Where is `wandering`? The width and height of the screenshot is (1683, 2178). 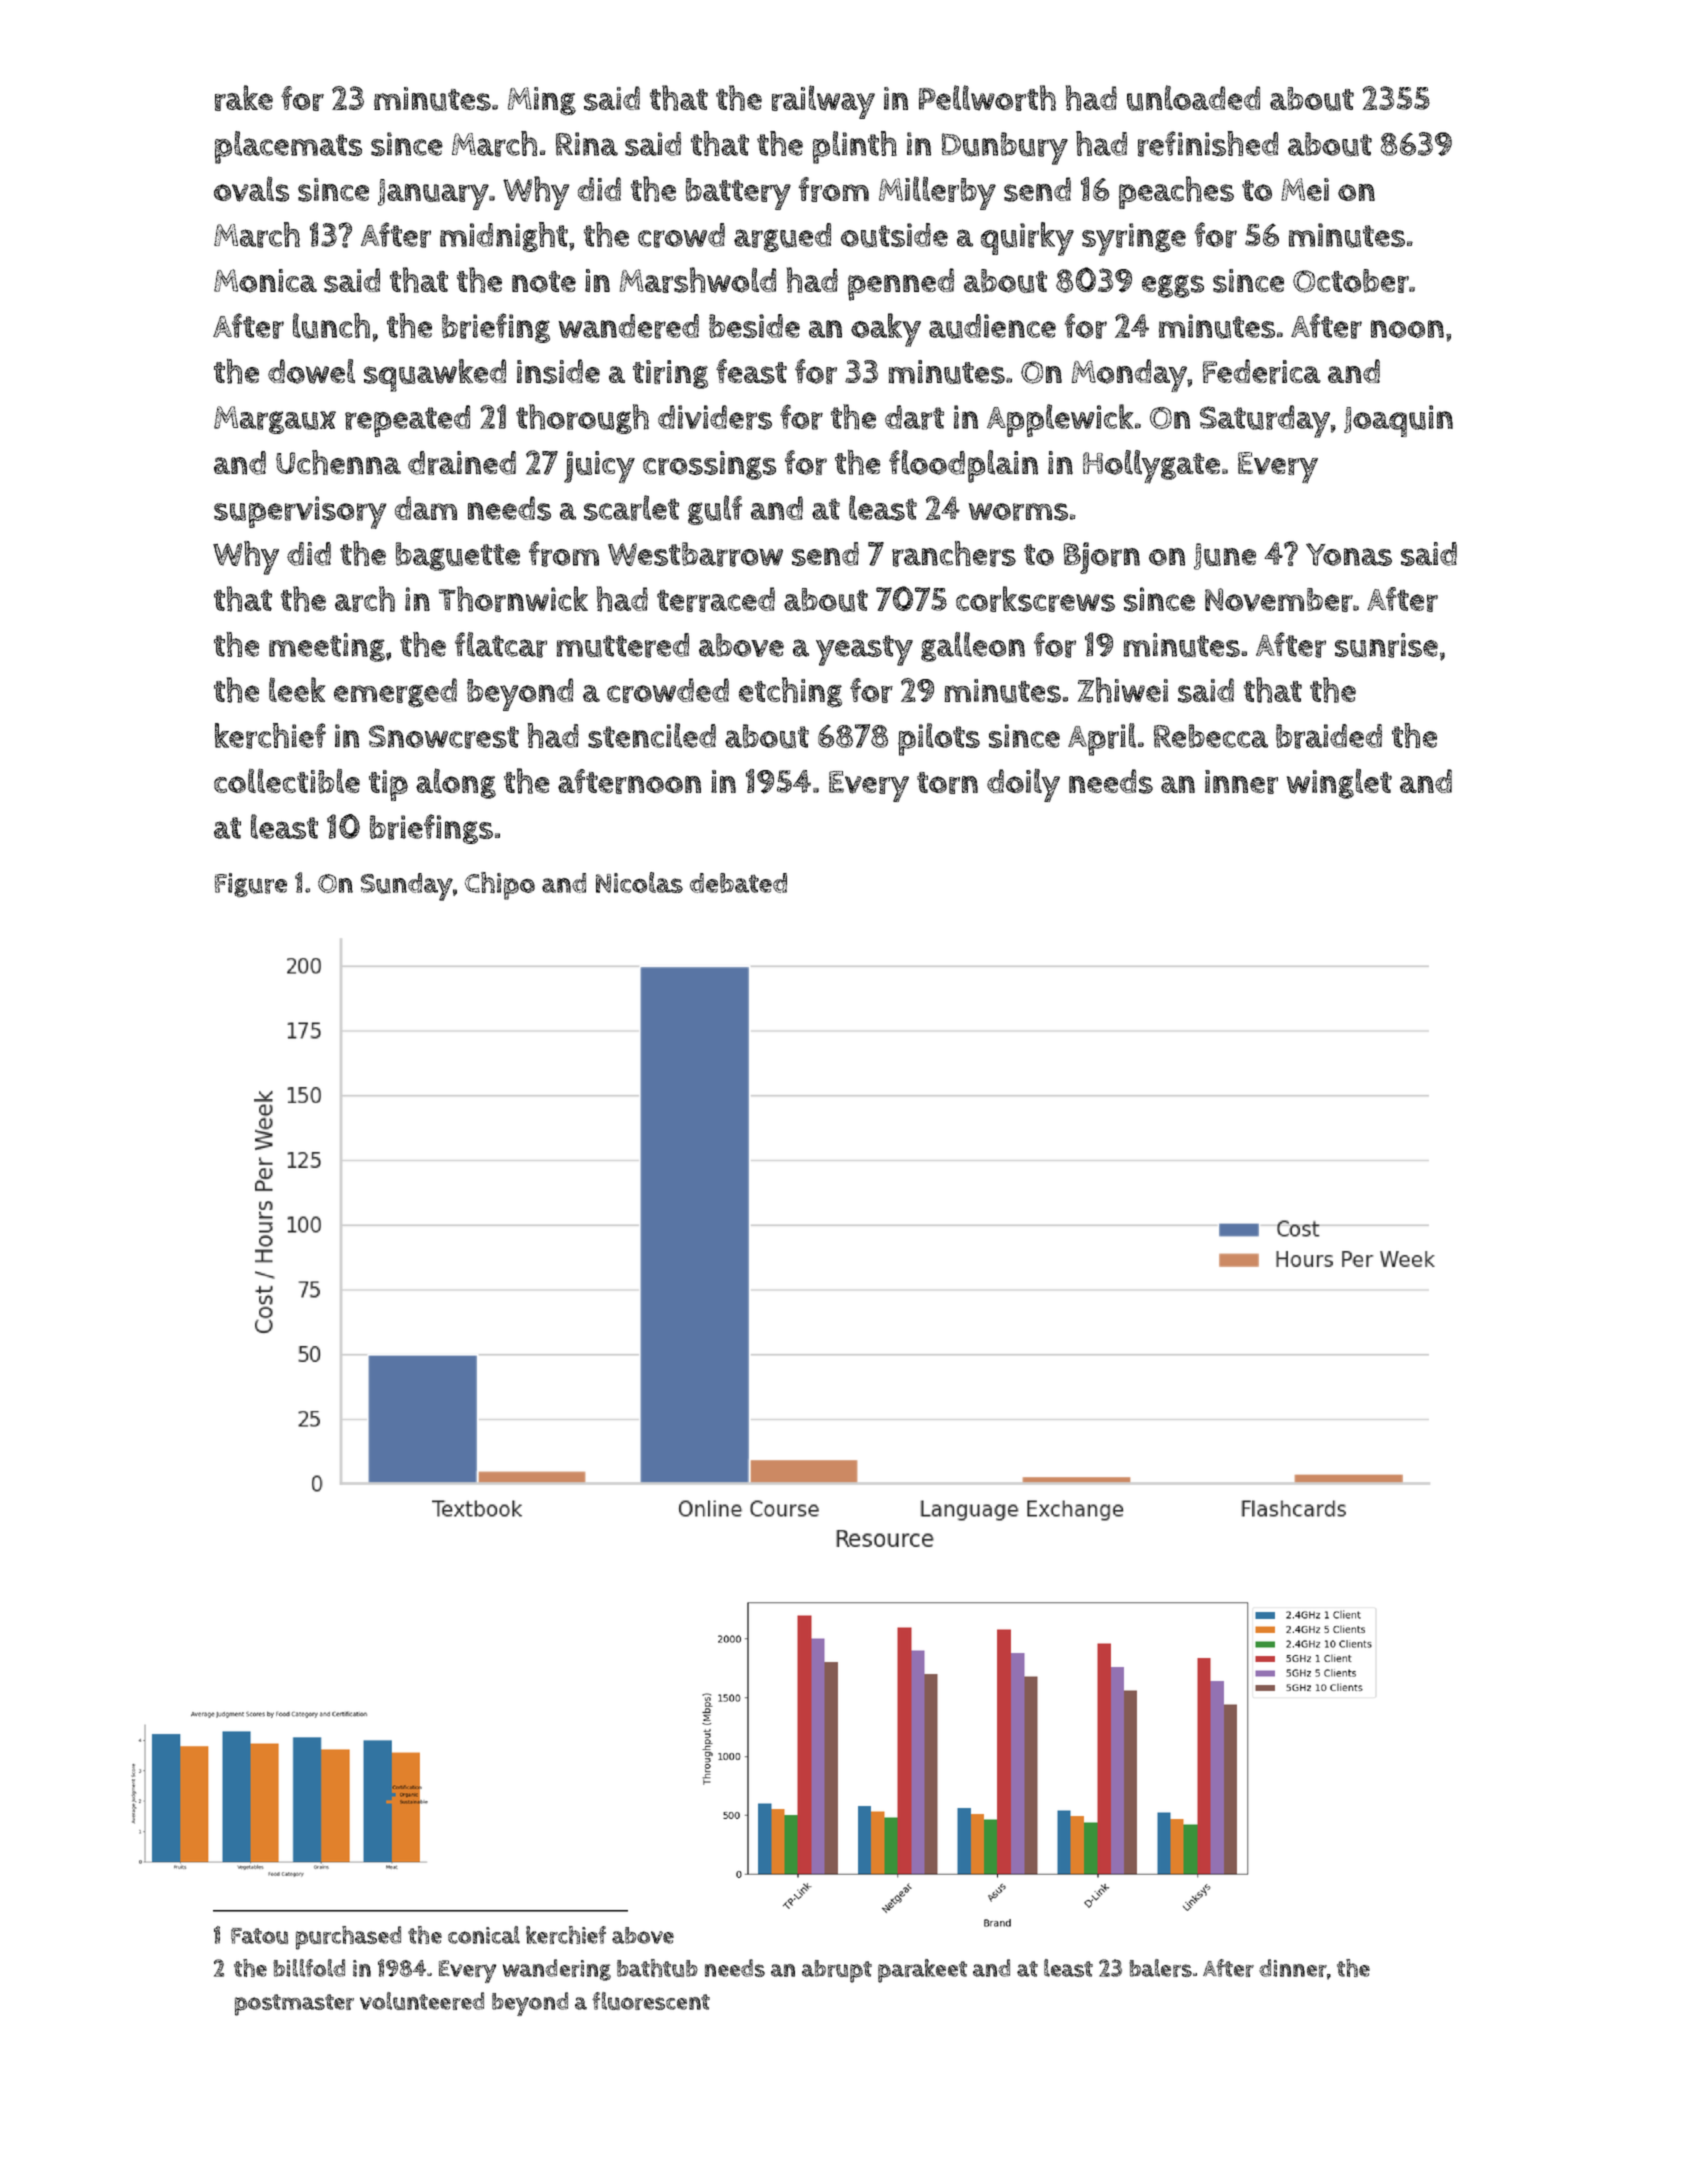
wandering is located at coordinates (557, 1970).
